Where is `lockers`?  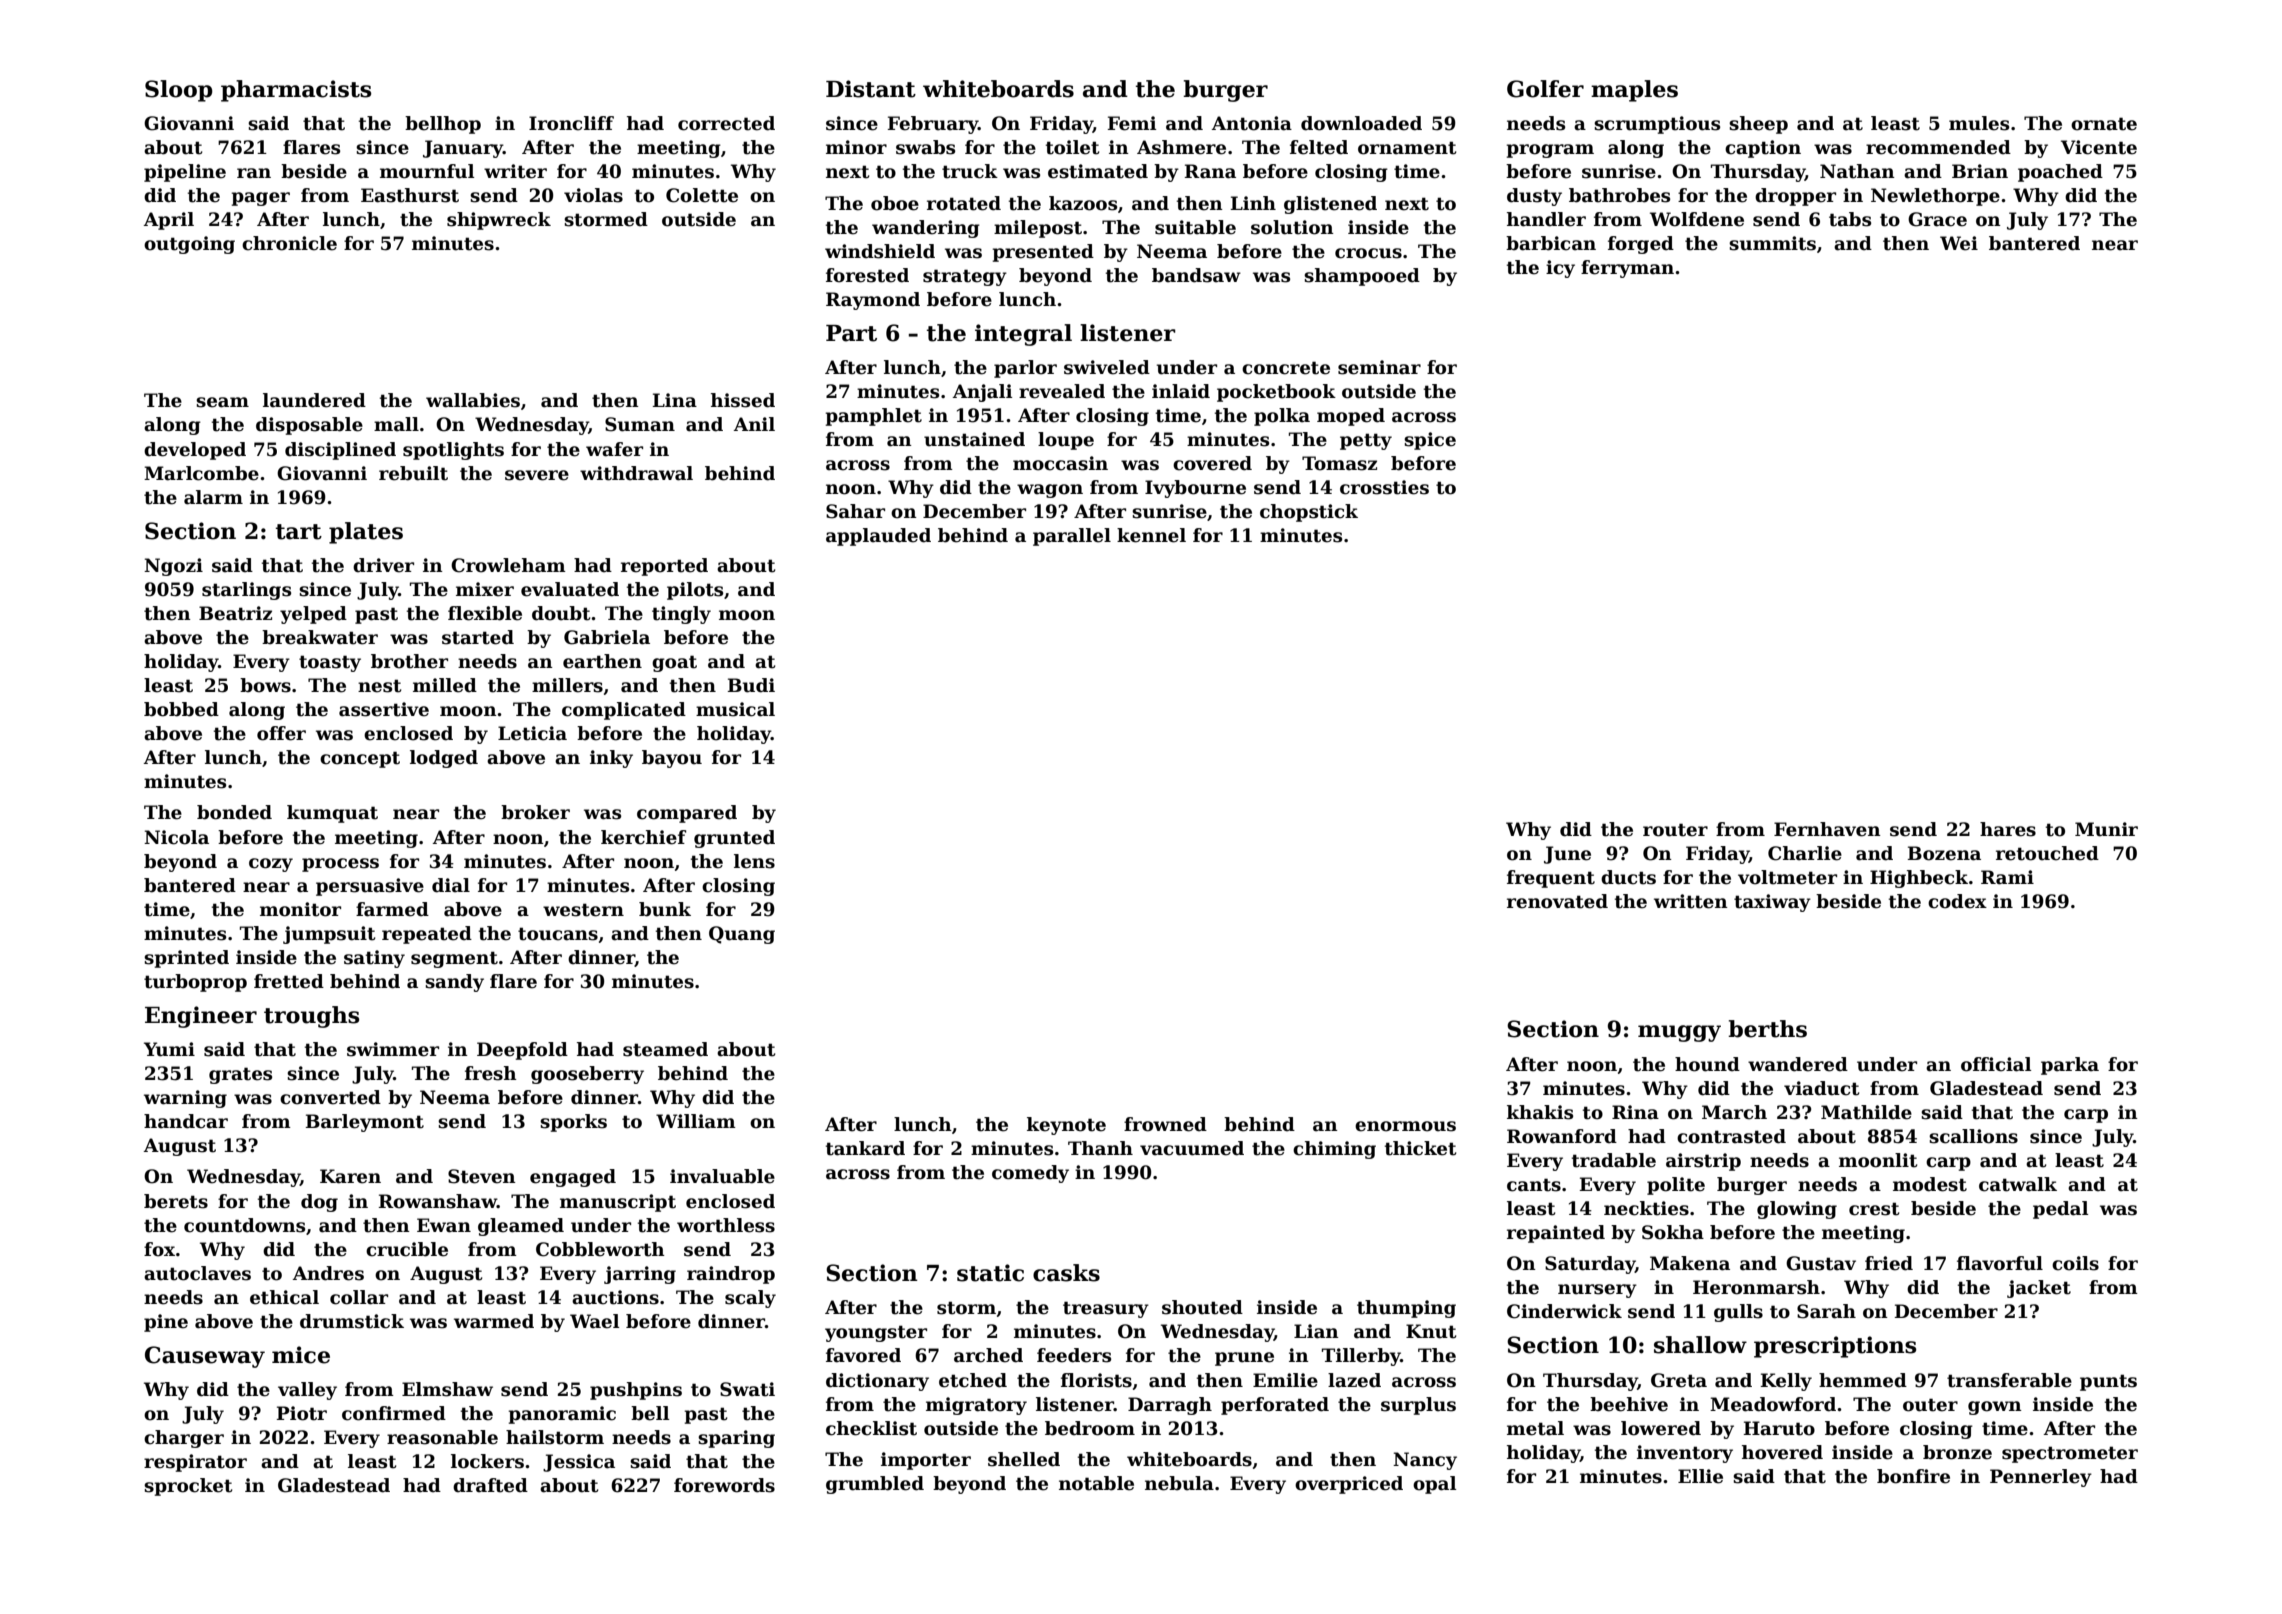 lockers is located at coordinates (487, 1461).
